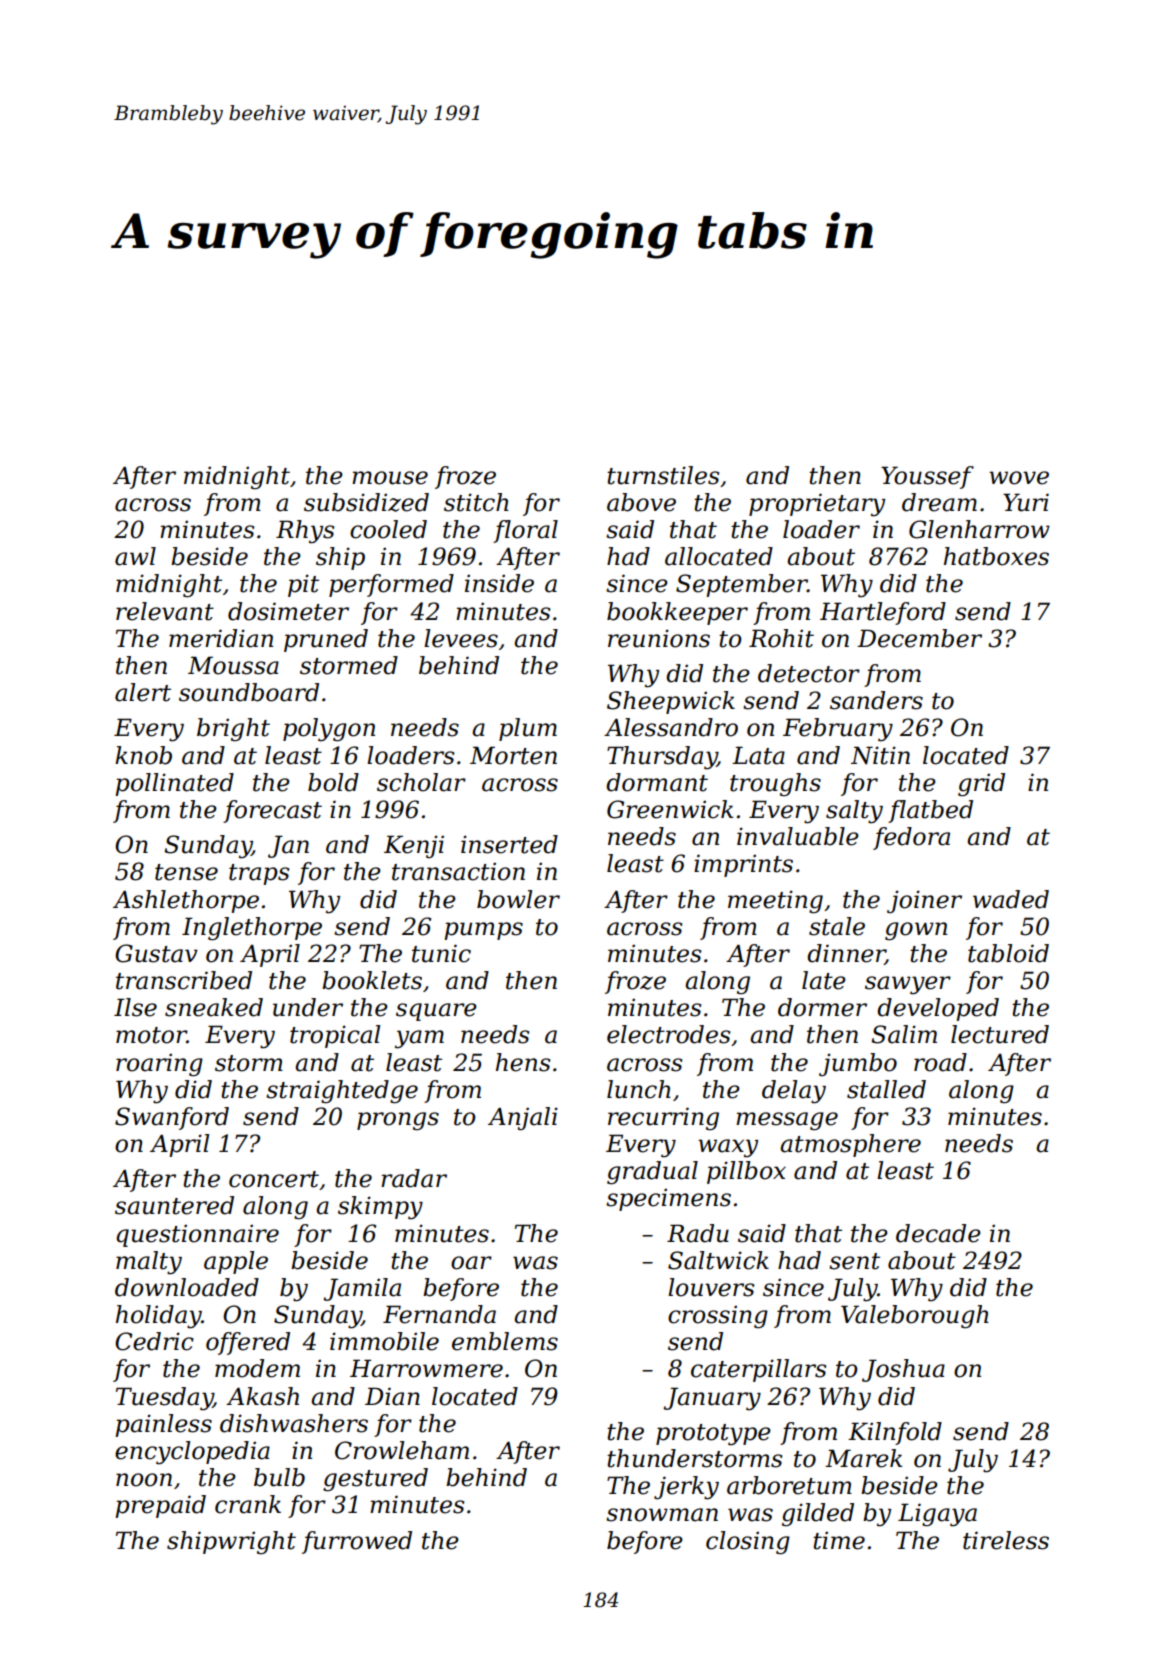 This screenshot has height=1654, width=1165. What do you see at coordinates (388, 529) in the screenshot?
I see `cooled` at bounding box center [388, 529].
